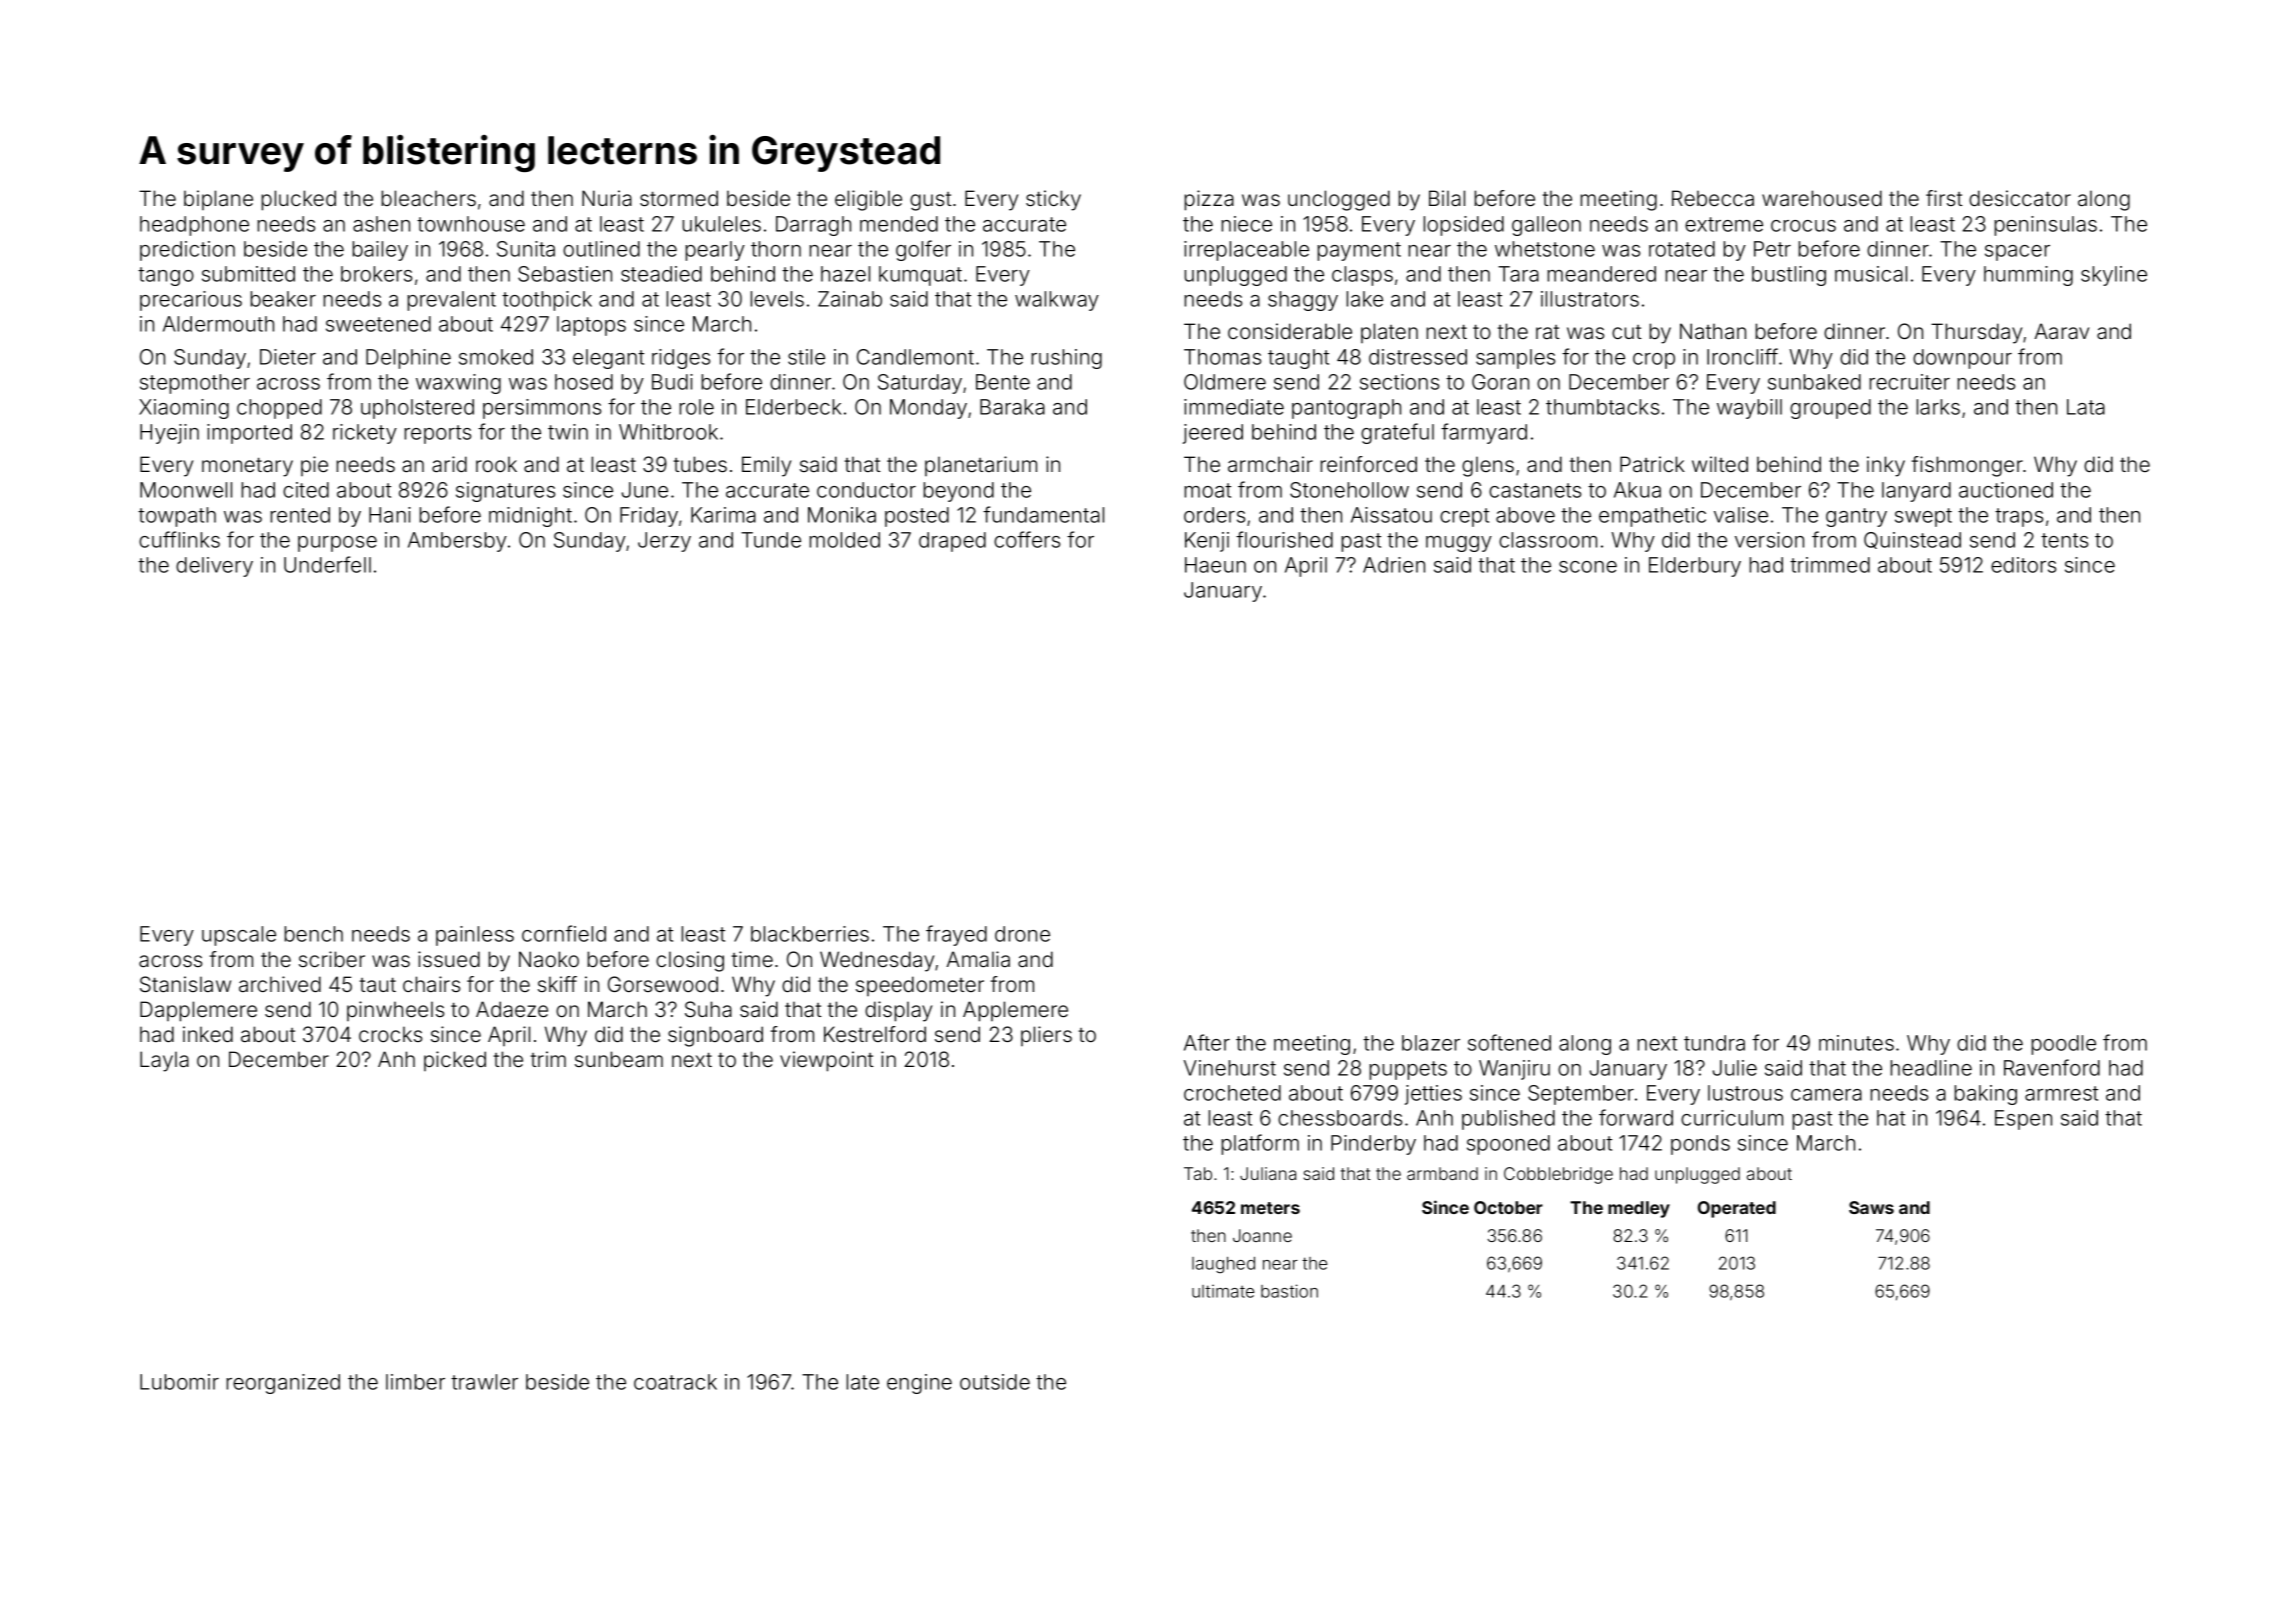 The width and height of the screenshot is (2292, 1620). I want to click on editors, so click(2023, 565).
